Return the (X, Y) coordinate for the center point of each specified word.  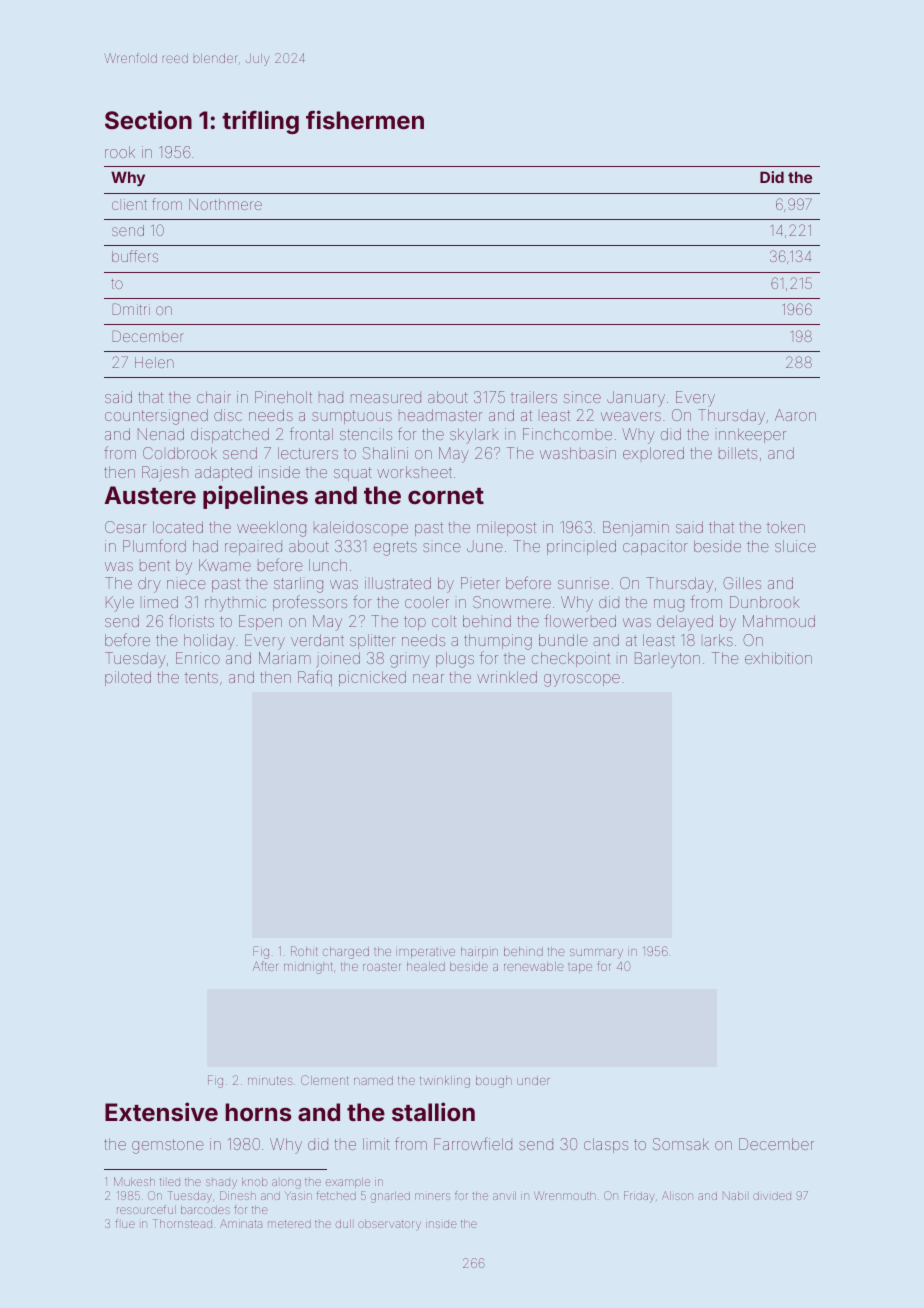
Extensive (161, 1112)
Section (148, 120)
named (373, 1080)
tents (201, 677)
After (265, 966)
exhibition (778, 658)
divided (772, 1196)
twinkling (445, 1082)
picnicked (372, 678)
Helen (154, 362)
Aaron (795, 415)
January (636, 399)
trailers (534, 397)
